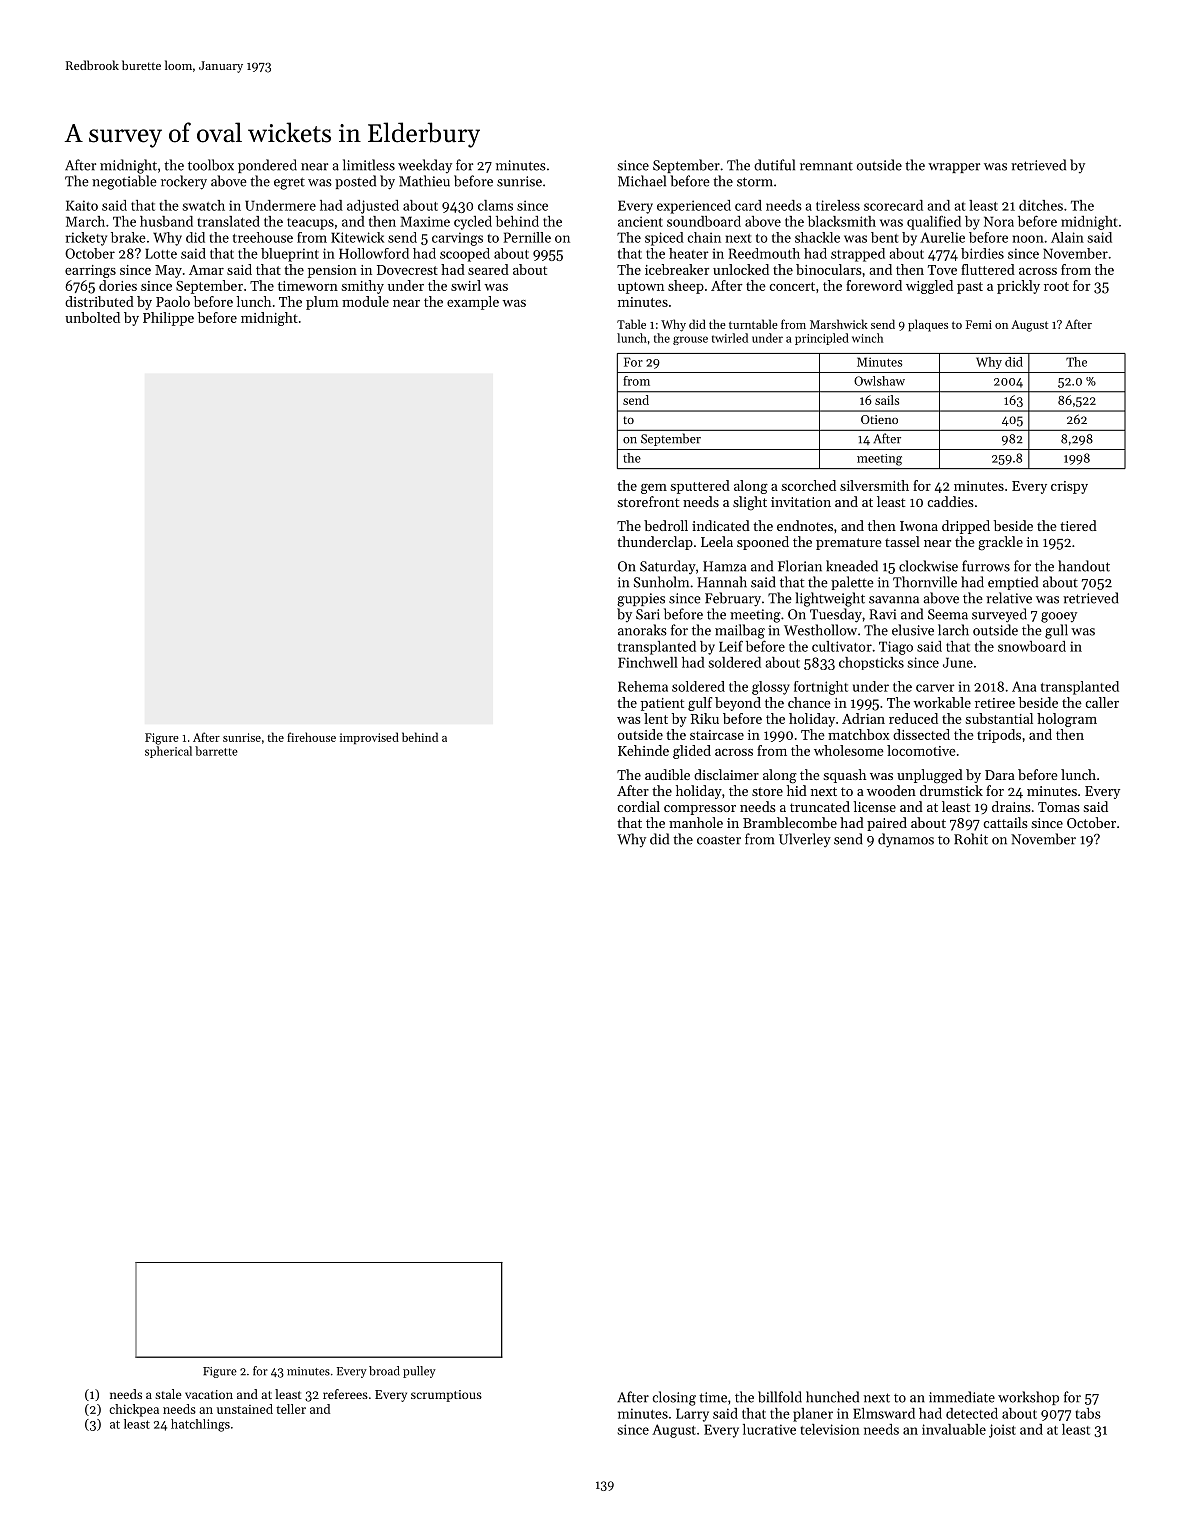 Image resolution: width=1190 pixels, height=1539 pixels. Describe the element at coordinates (774, 165) in the document. I see `dutiful` at that location.
